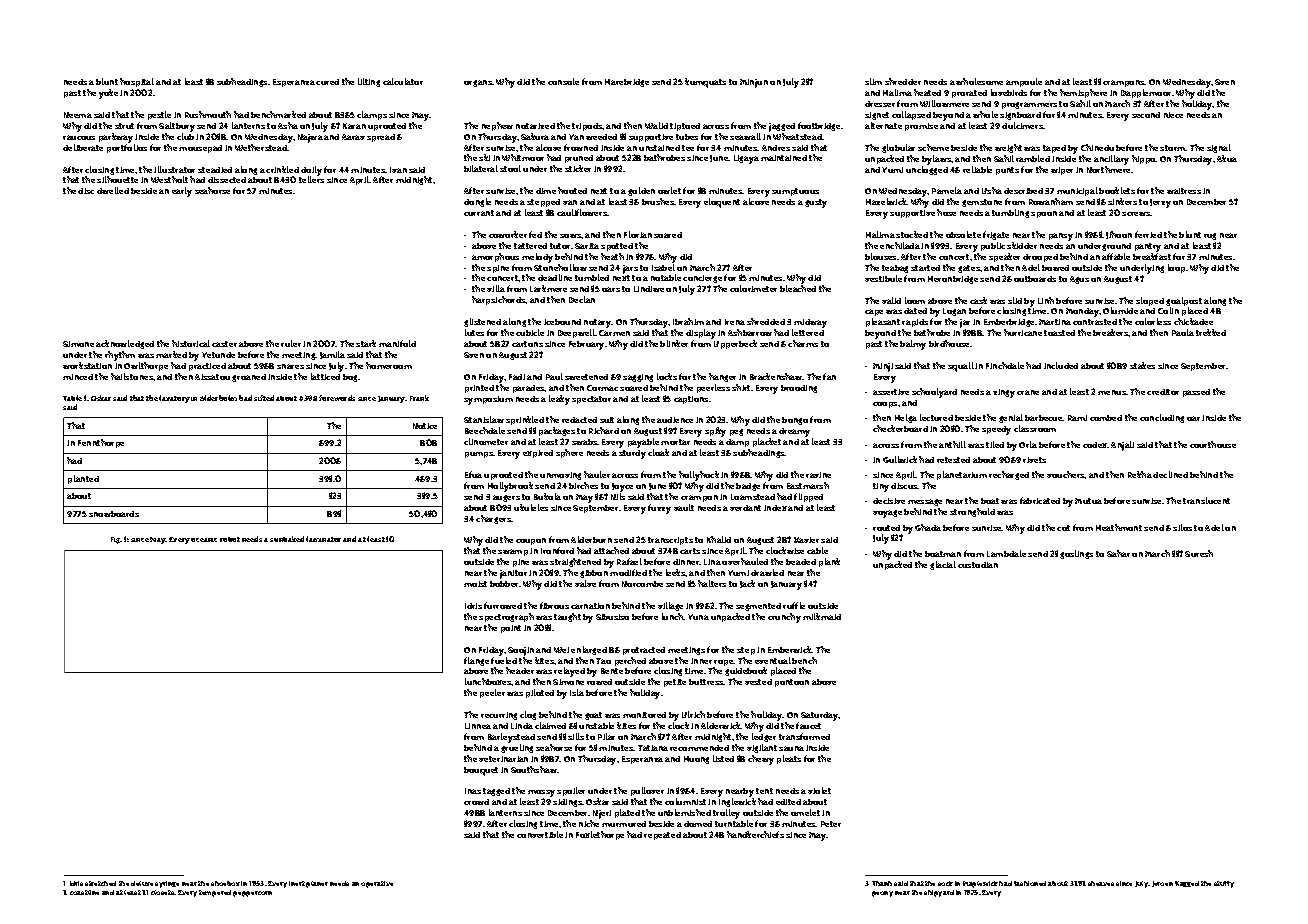  I want to click on goalpost, so click(1184, 301).
